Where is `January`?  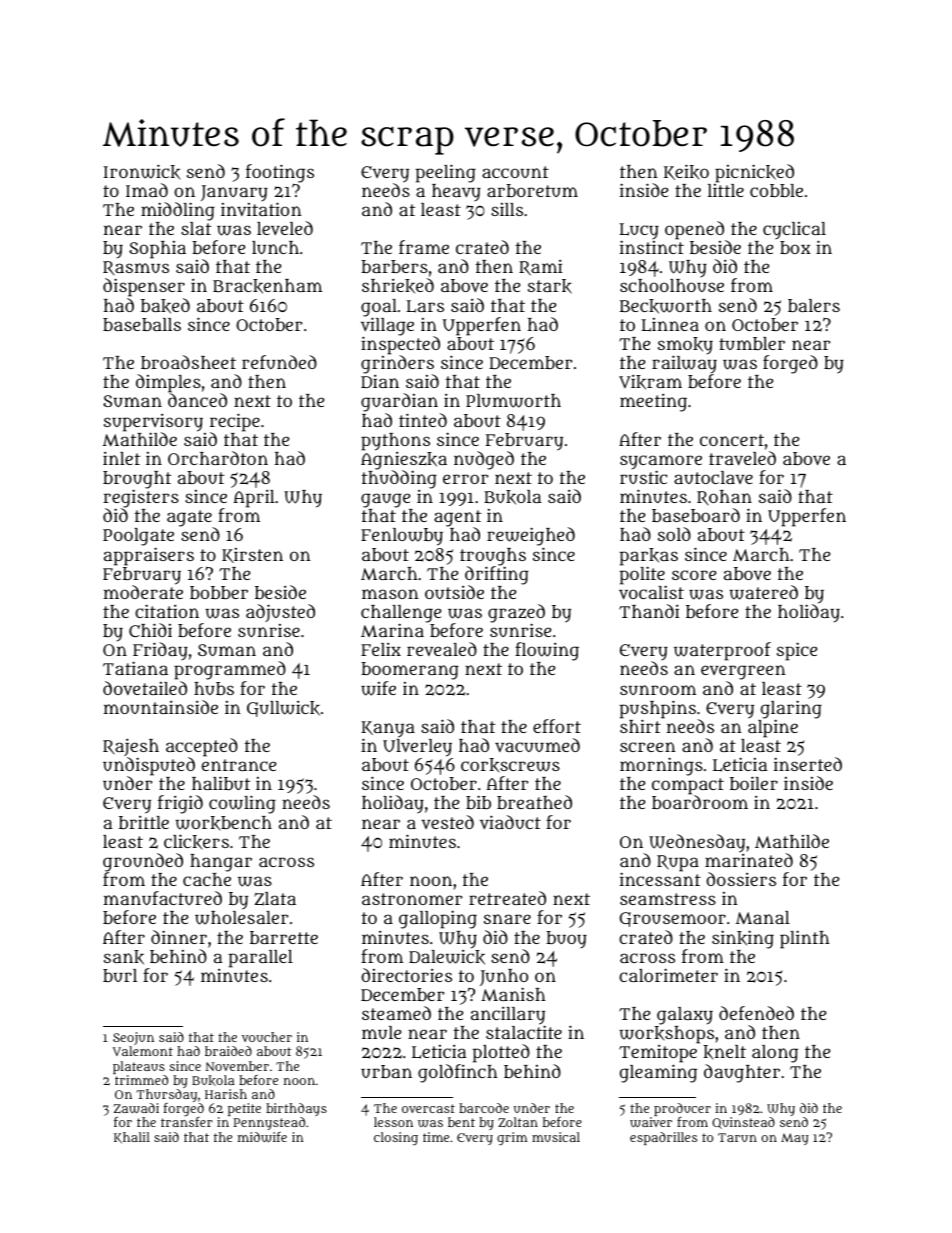 January is located at coordinates (234, 193).
